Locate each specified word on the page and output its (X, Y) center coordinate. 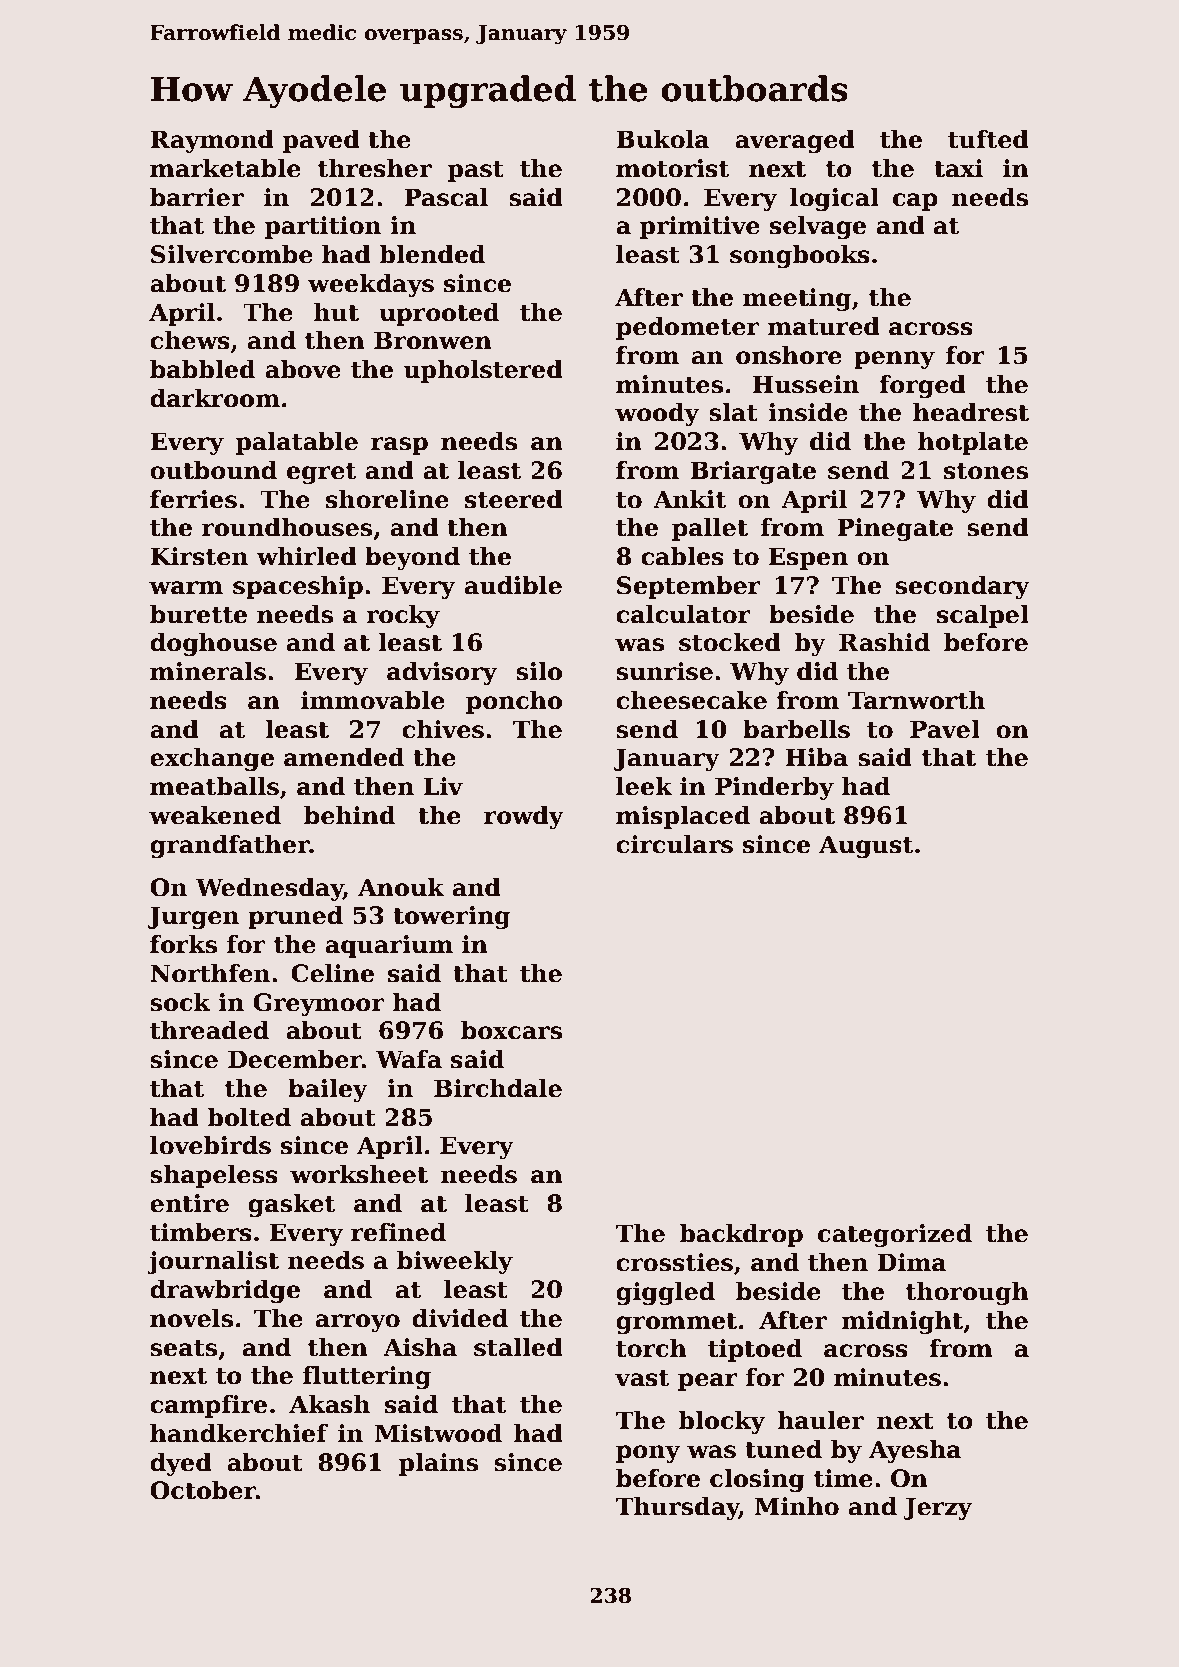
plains (438, 1464)
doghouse (213, 644)
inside (808, 412)
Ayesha (915, 1451)
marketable (225, 168)
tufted (988, 139)
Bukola (663, 139)
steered (514, 499)
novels (191, 1318)
